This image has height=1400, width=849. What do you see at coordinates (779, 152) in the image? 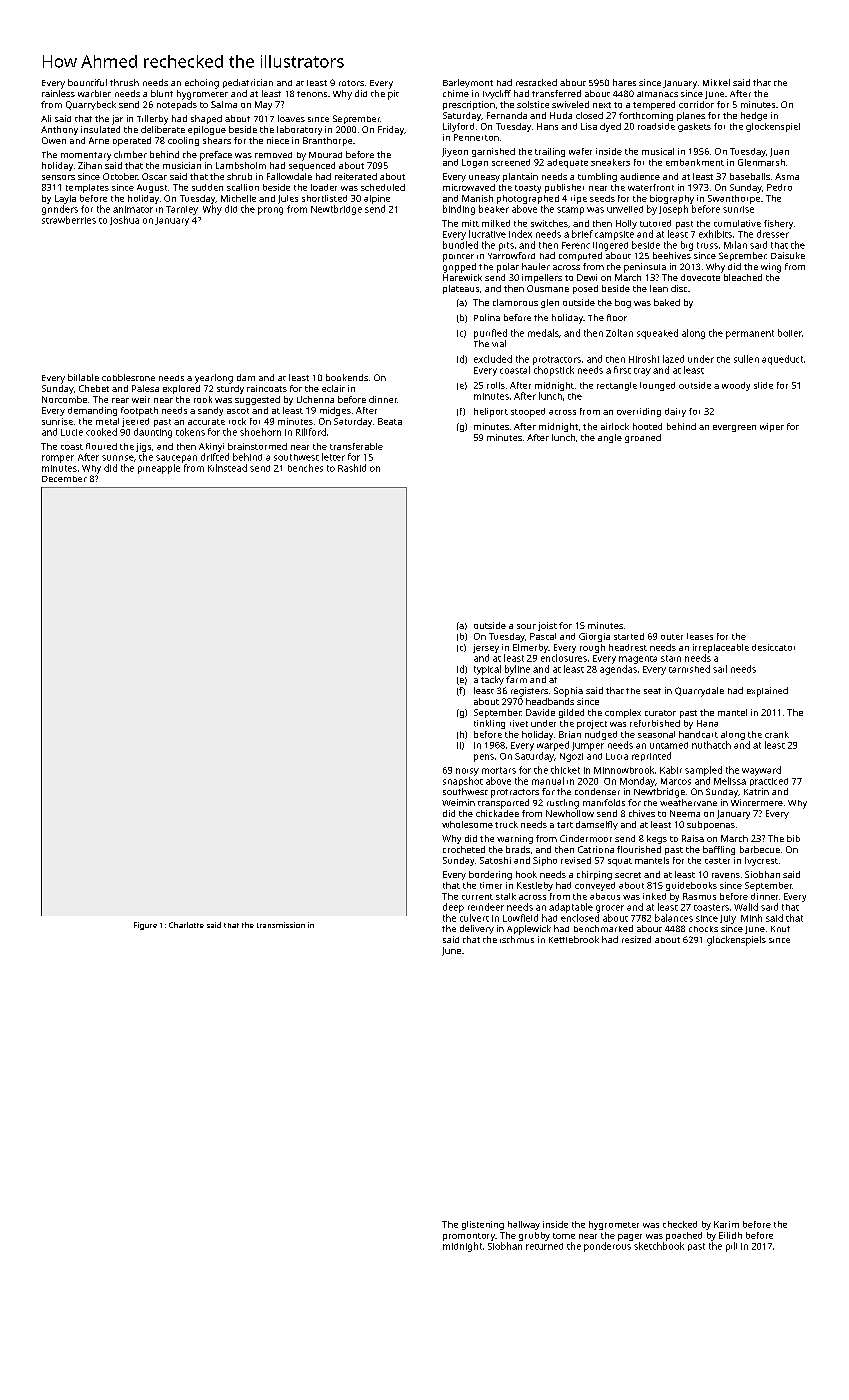
I see `Juan` at bounding box center [779, 152].
